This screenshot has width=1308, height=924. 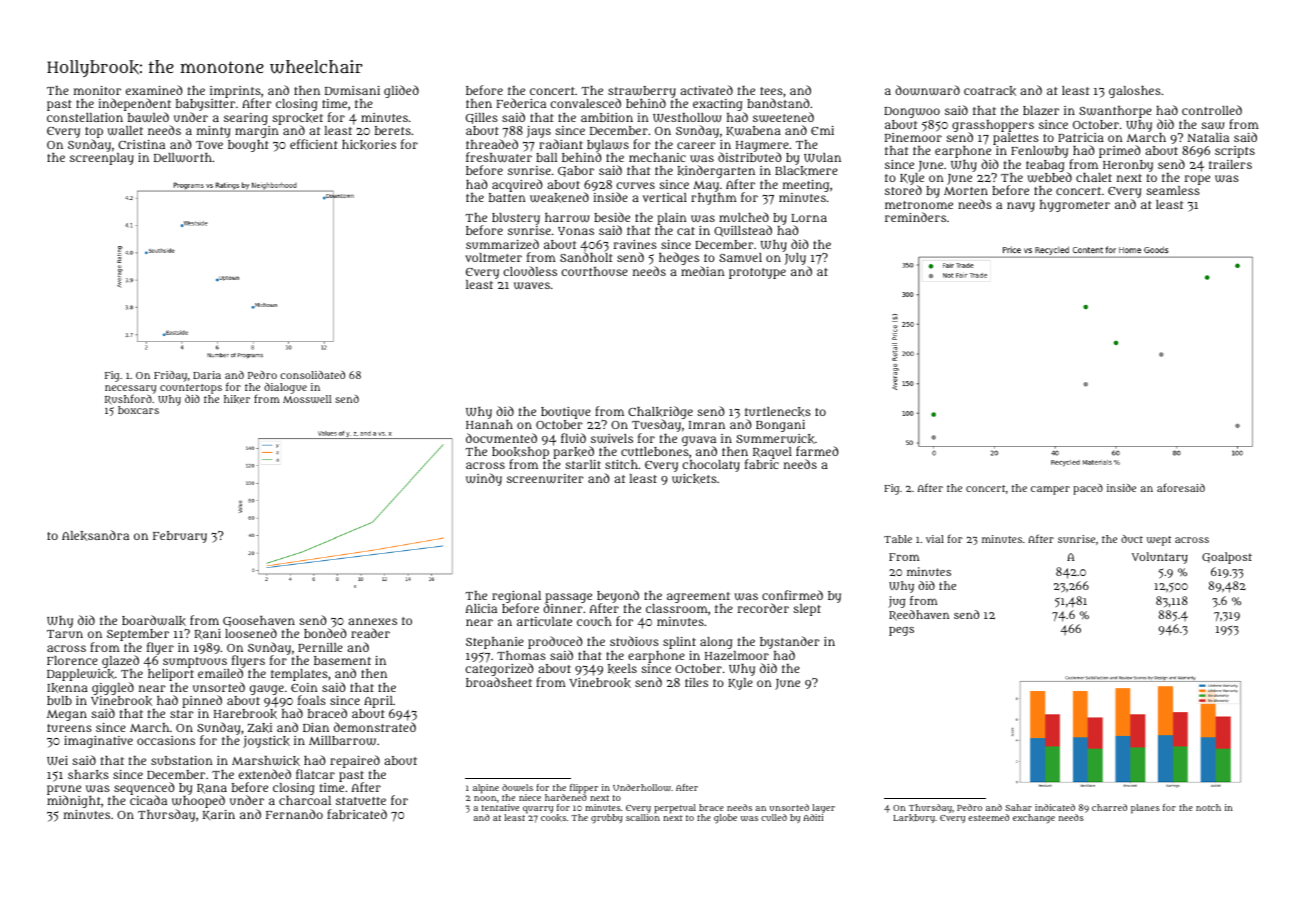 What do you see at coordinates (102, 159) in the screenshot?
I see `screenplay` at bounding box center [102, 159].
